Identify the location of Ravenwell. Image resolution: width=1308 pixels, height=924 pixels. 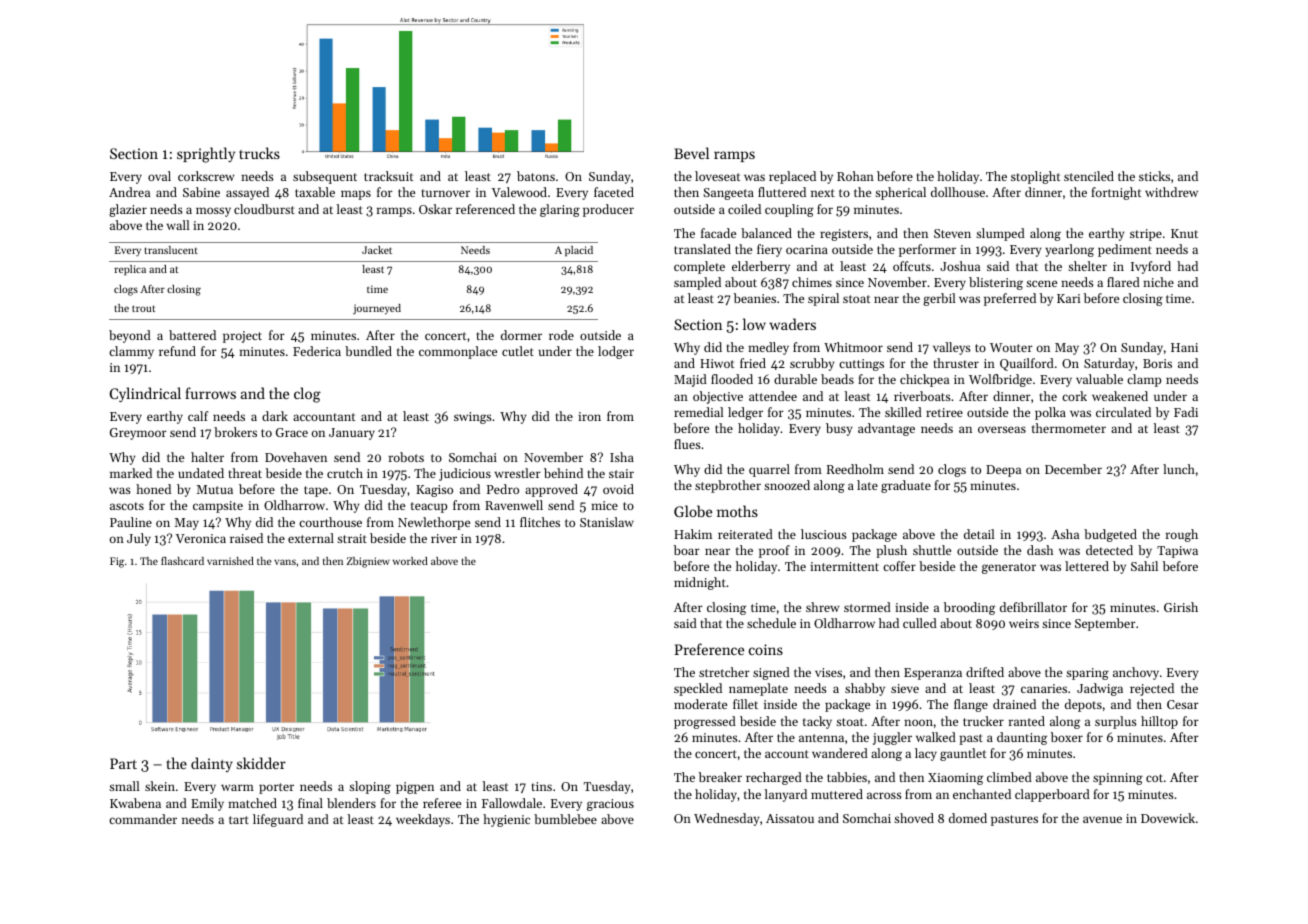
(514, 505).
